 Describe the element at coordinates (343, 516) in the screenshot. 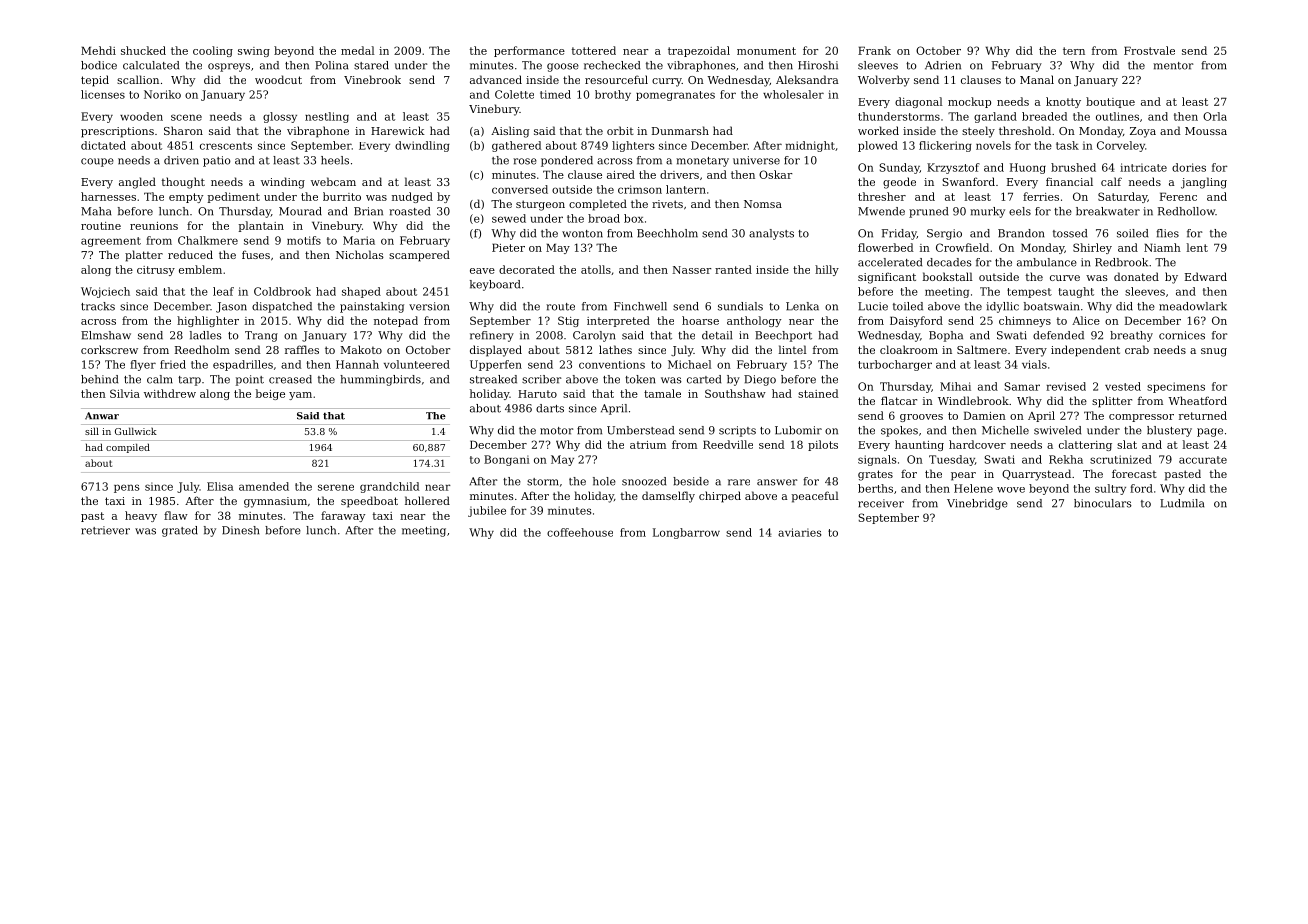

I see `faraway` at that location.
